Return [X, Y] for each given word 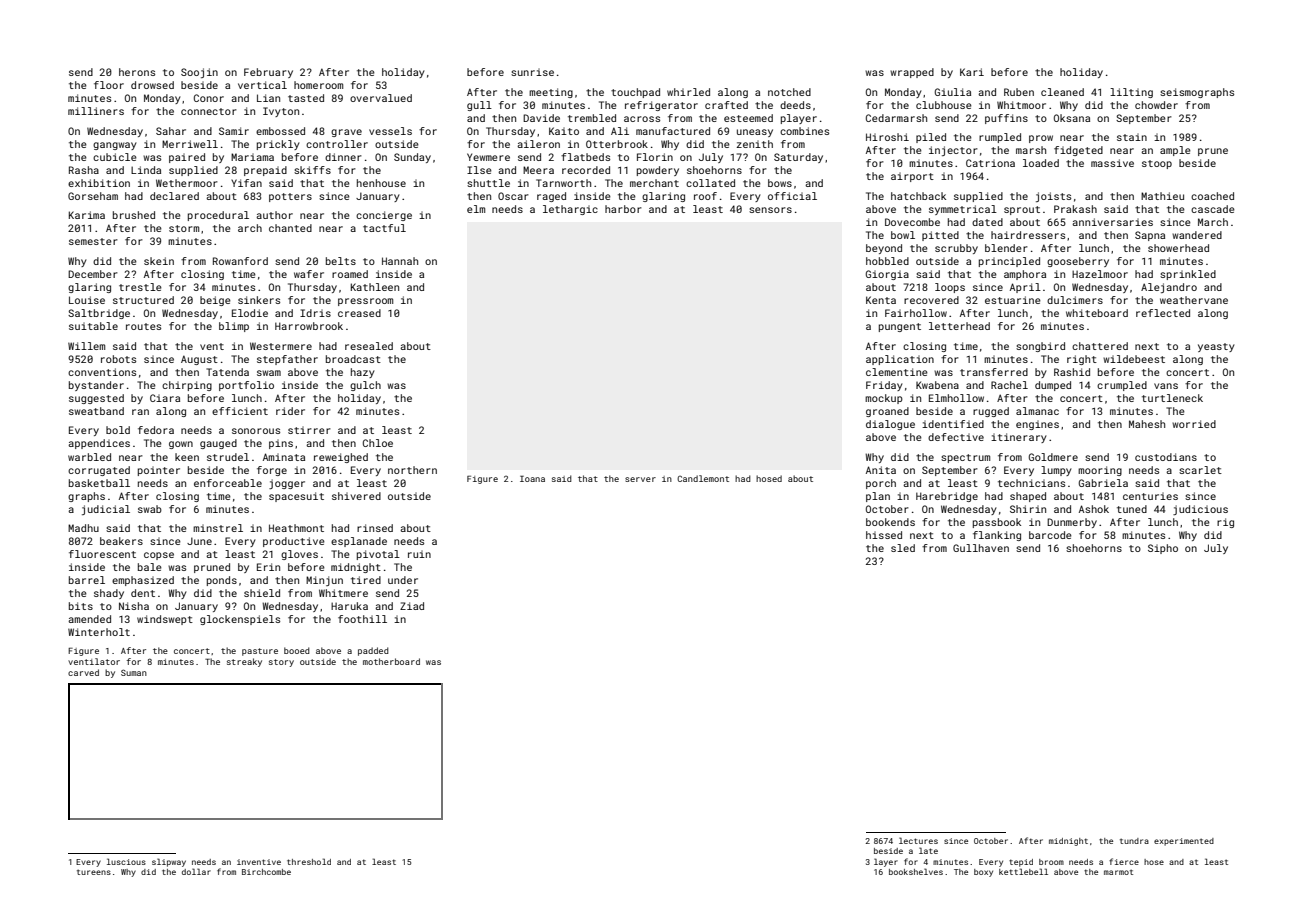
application [900, 360]
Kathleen [375, 287]
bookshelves [916, 871]
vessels [390, 131]
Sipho [1163, 549]
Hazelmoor [1100, 274]
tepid [1021, 863]
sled [903, 548]
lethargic [570, 210]
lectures [918, 840]
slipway [169, 862]
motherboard [391, 661]
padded [373, 651]
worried [1194, 424]
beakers [121, 541]
